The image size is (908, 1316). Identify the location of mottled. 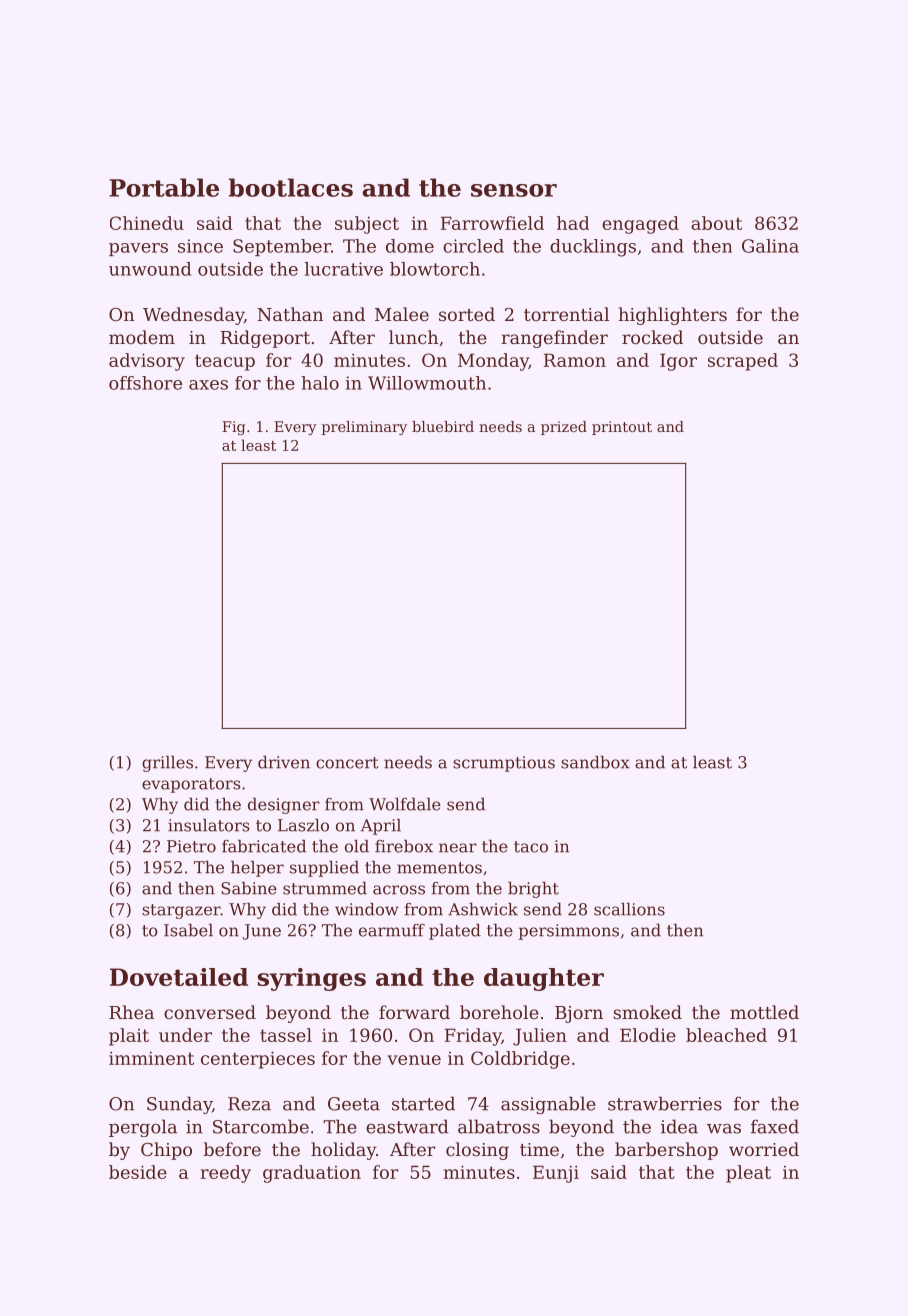
(764, 1012).
